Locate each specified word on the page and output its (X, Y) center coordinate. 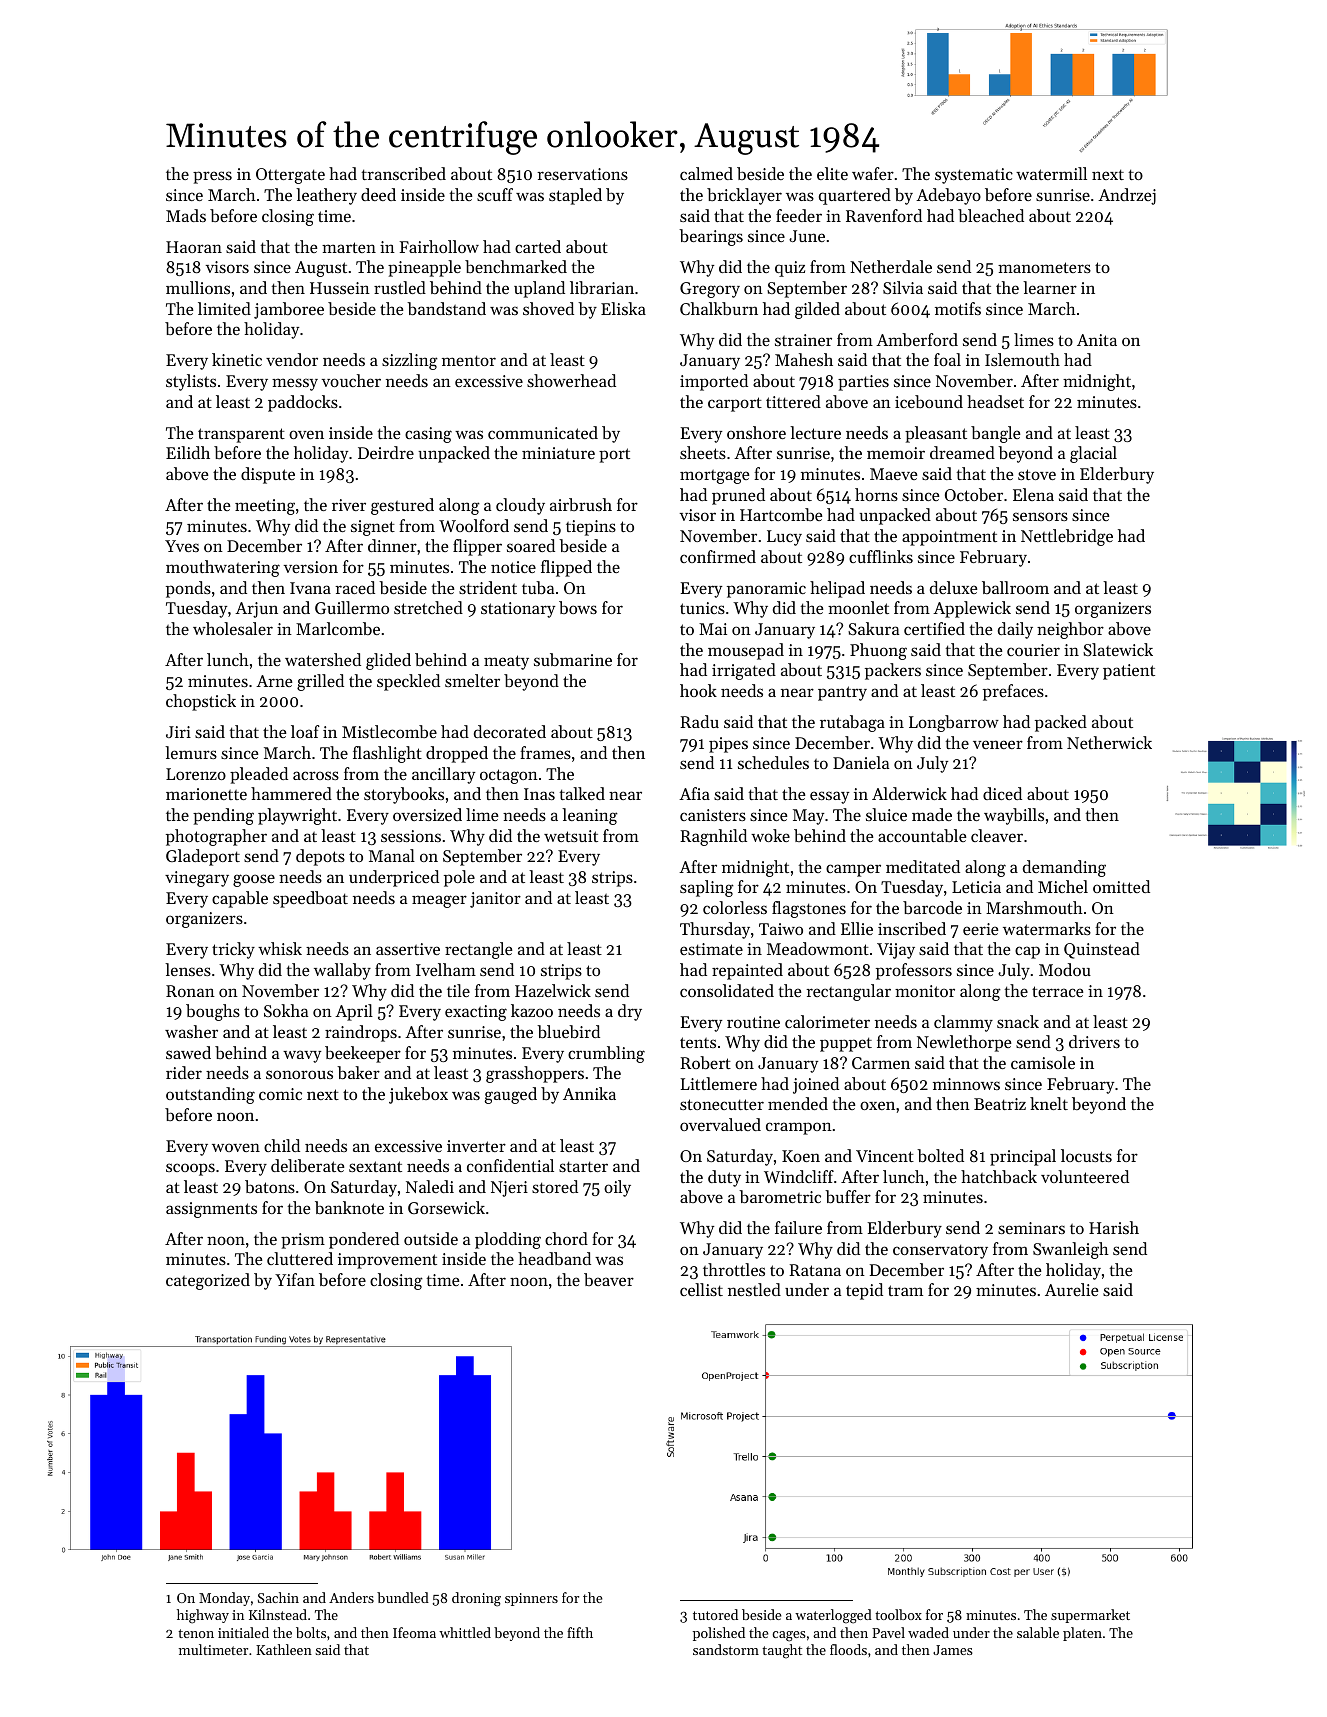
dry (630, 1012)
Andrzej (1127, 196)
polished (719, 1634)
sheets (703, 452)
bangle (995, 434)
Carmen (881, 1063)
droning (476, 1599)
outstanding (210, 1095)
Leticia (976, 887)
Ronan (190, 991)
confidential (510, 1165)
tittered (793, 401)
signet (373, 528)
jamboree (289, 310)
